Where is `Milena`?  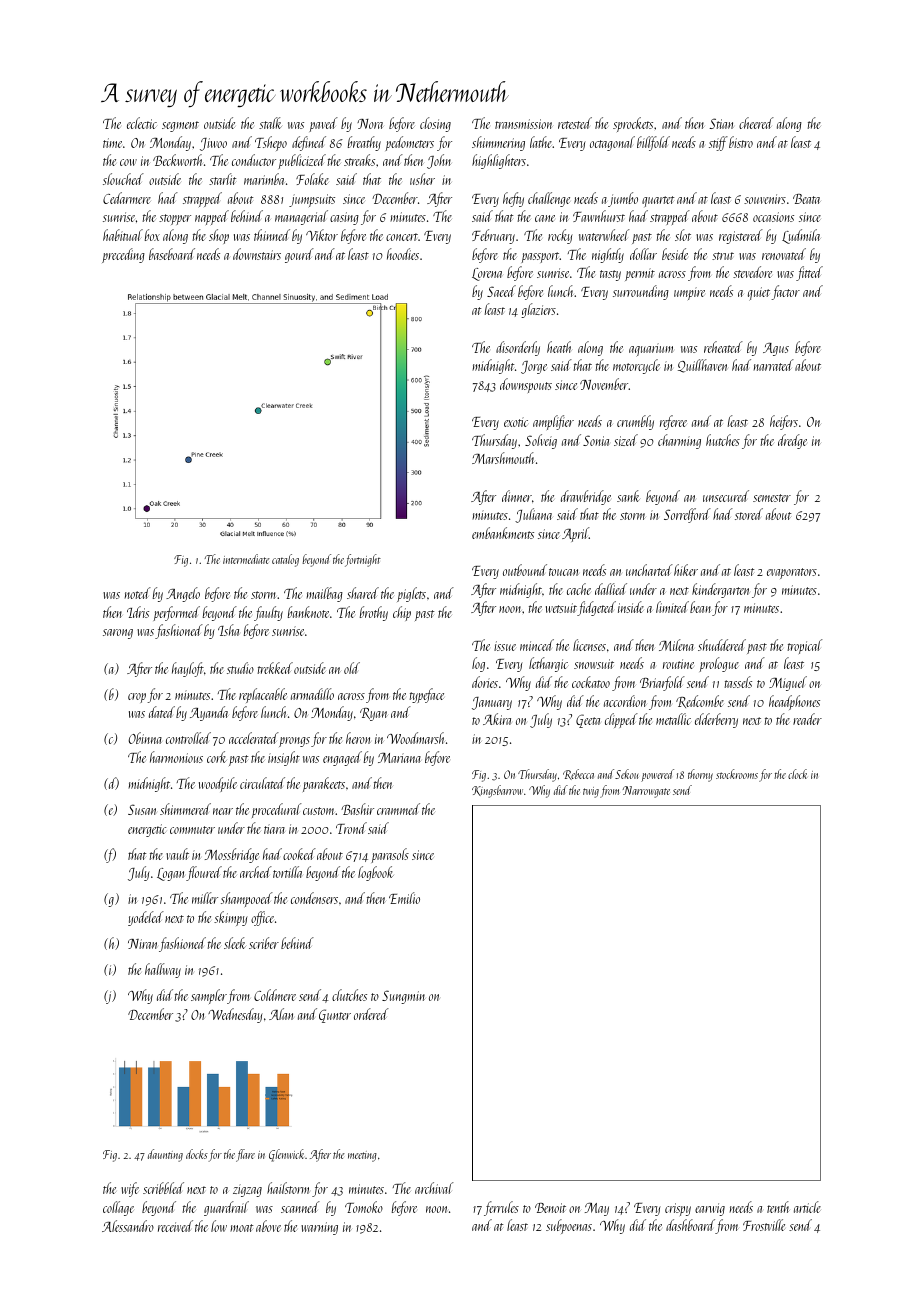
Milena is located at coordinates (676, 645).
